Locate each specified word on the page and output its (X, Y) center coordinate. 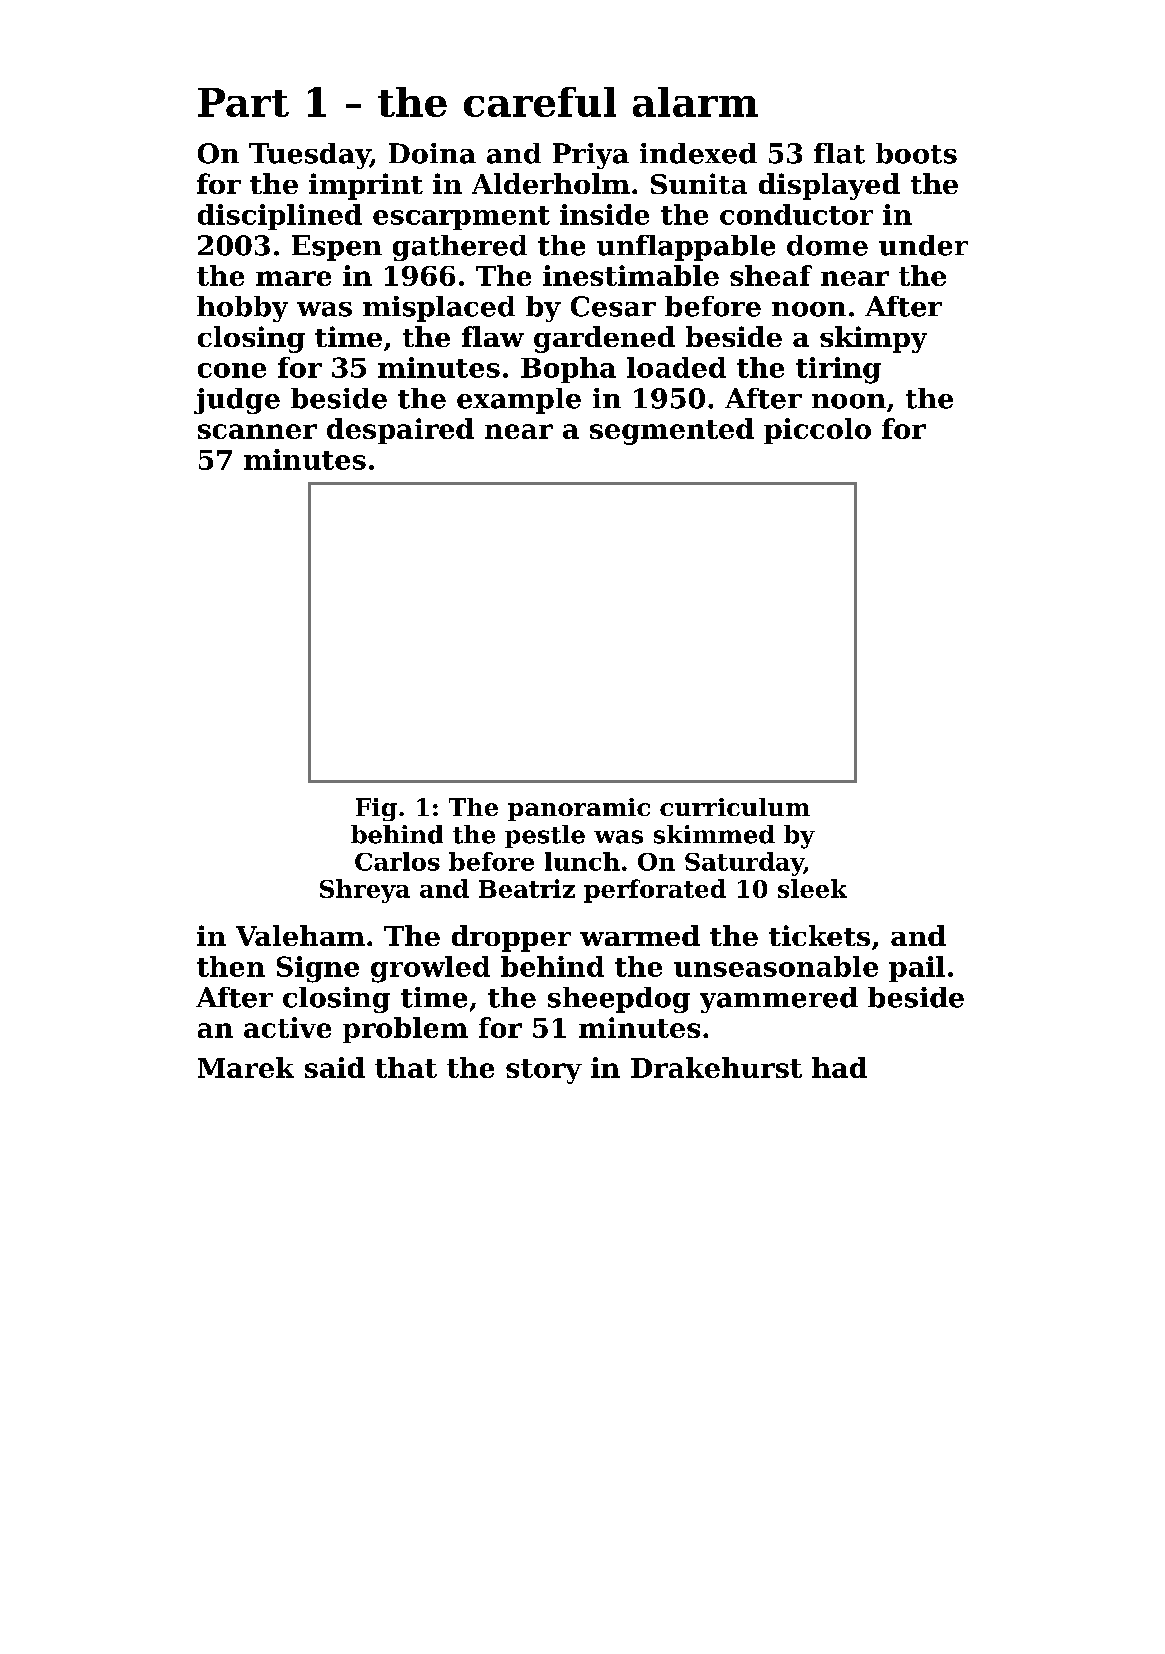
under (923, 245)
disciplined (280, 217)
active (287, 1027)
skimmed (714, 834)
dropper (511, 938)
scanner (257, 431)
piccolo (817, 431)
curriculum (735, 807)
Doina (432, 153)
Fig (376, 809)
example (519, 401)
